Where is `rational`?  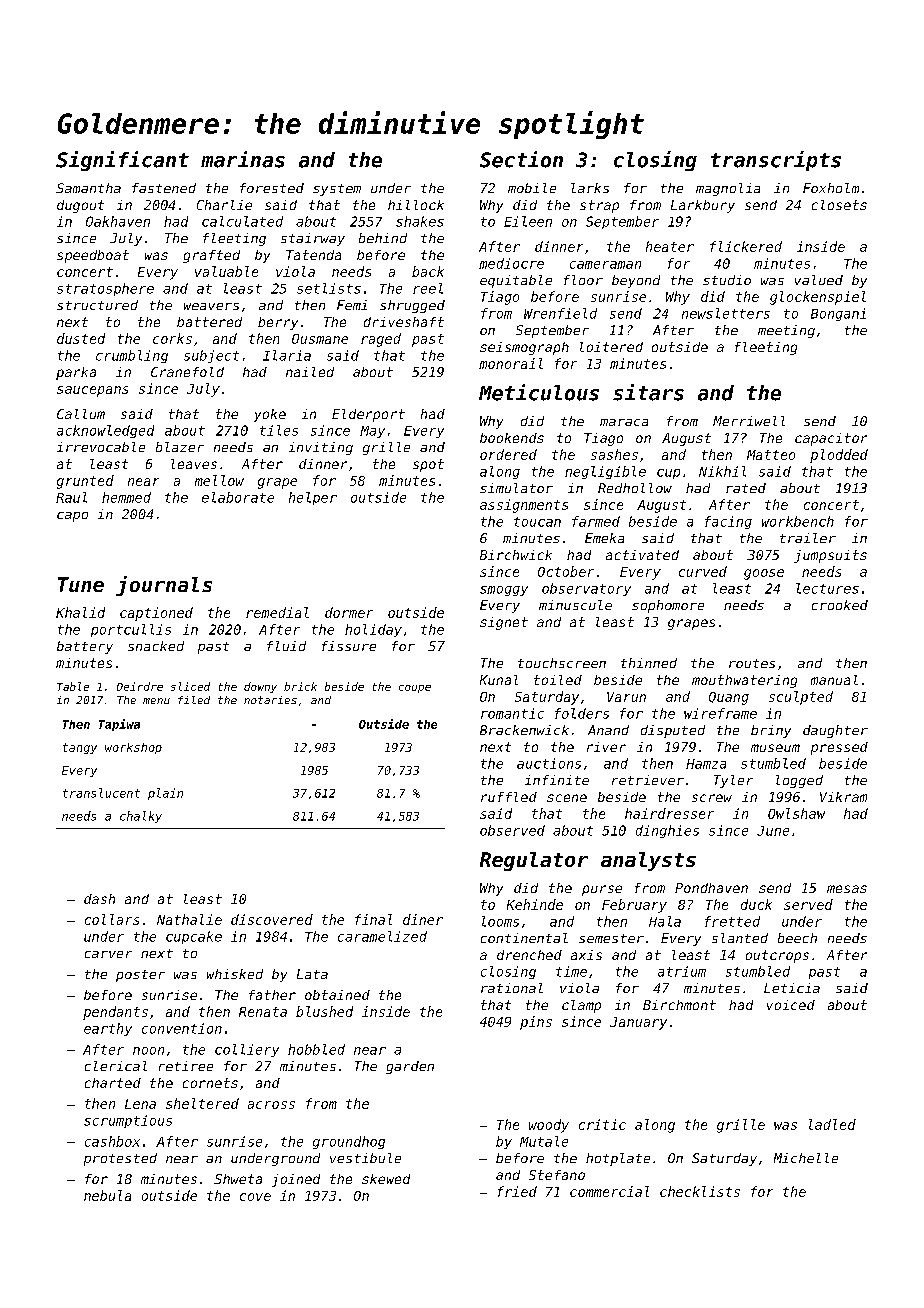
rational is located at coordinates (512, 988).
